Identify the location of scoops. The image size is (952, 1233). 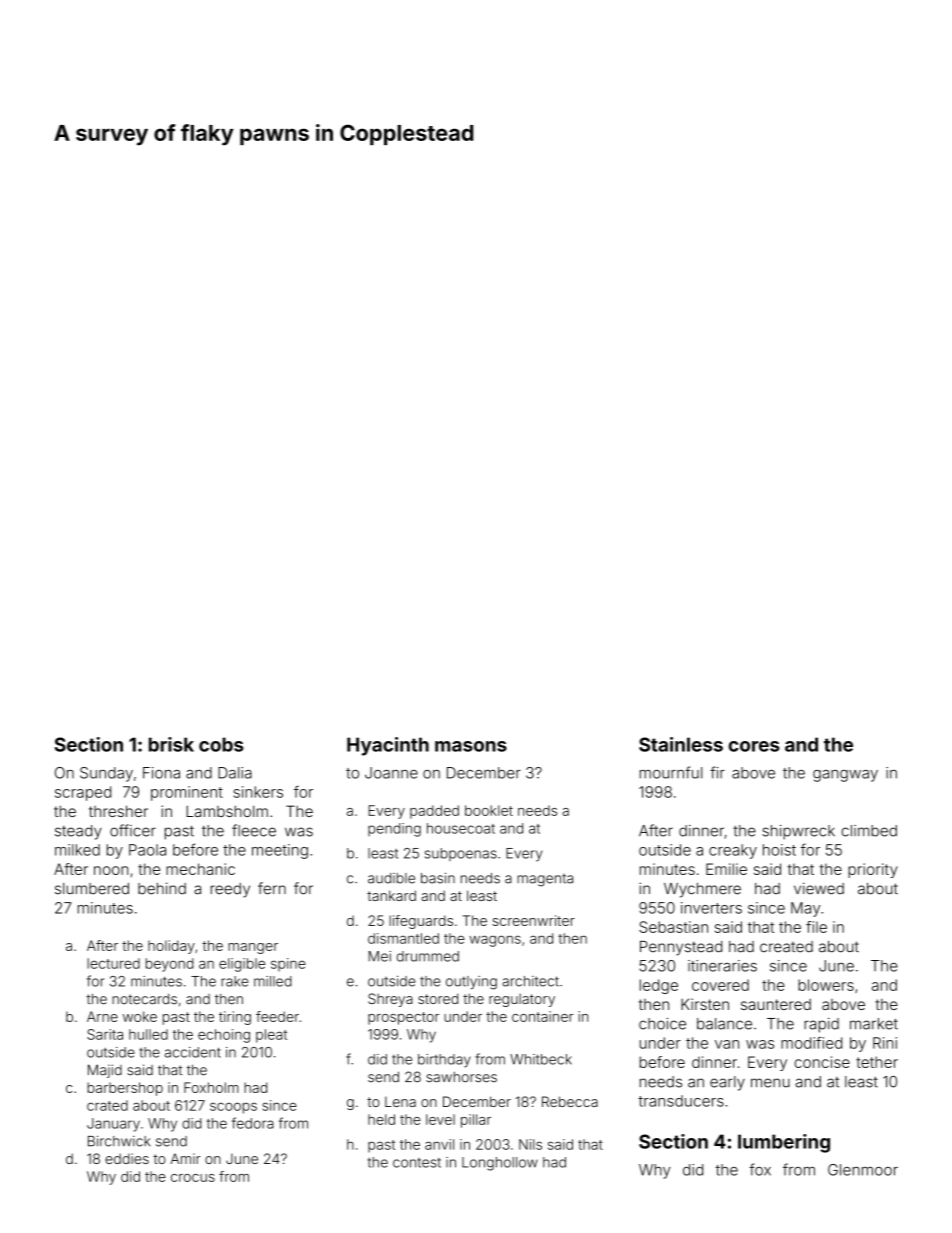
(233, 1108).
